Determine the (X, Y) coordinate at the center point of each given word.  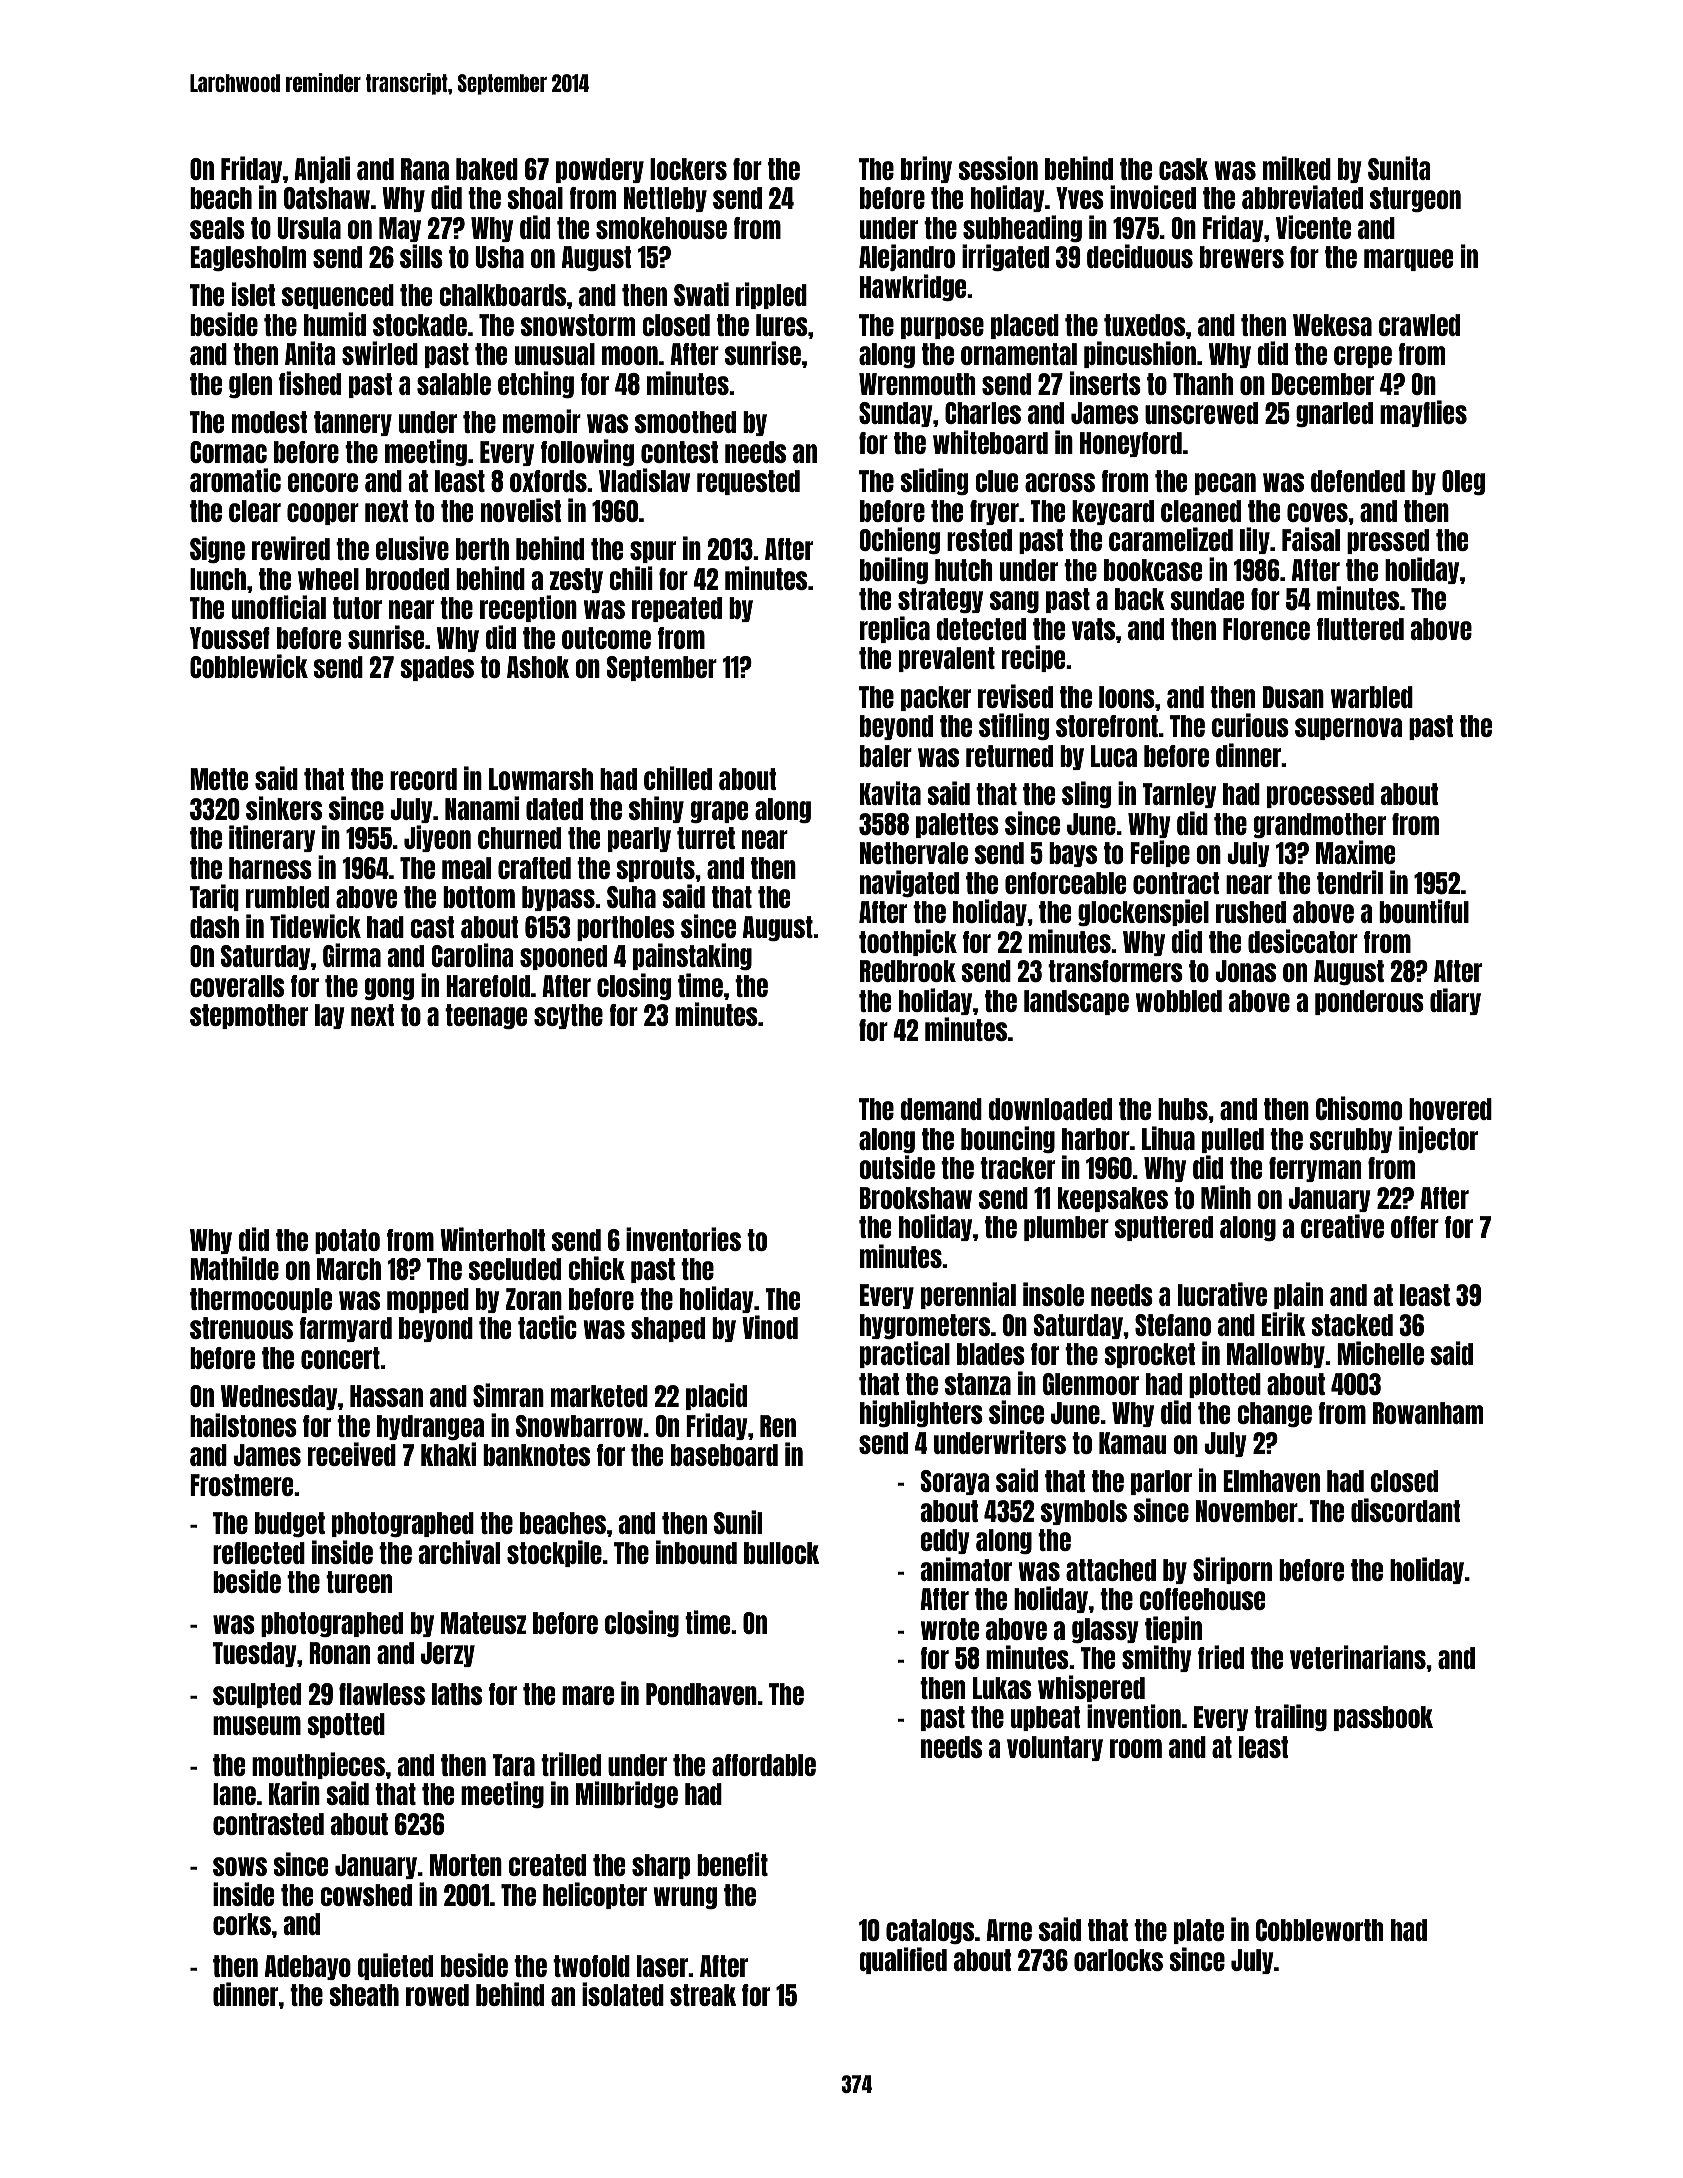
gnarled (1334, 414)
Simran (508, 1395)
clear (255, 511)
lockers (688, 169)
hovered (1450, 1109)
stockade (420, 325)
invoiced (1153, 197)
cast (432, 927)
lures (782, 325)
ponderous (1369, 1002)
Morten (466, 1865)
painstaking (692, 956)
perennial (968, 1295)
